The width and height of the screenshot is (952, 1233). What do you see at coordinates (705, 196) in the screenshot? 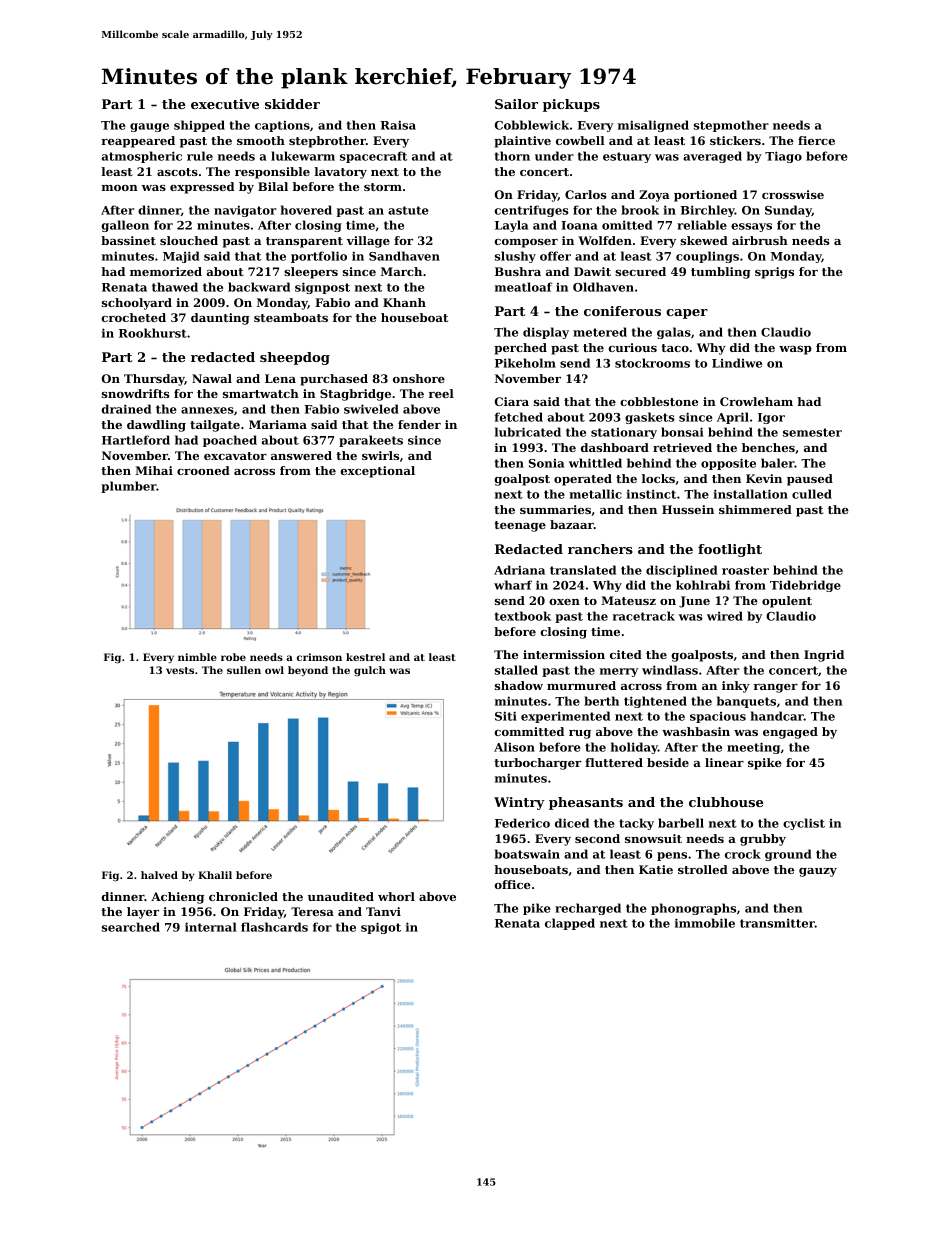
I see `portioned` at bounding box center [705, 196].
